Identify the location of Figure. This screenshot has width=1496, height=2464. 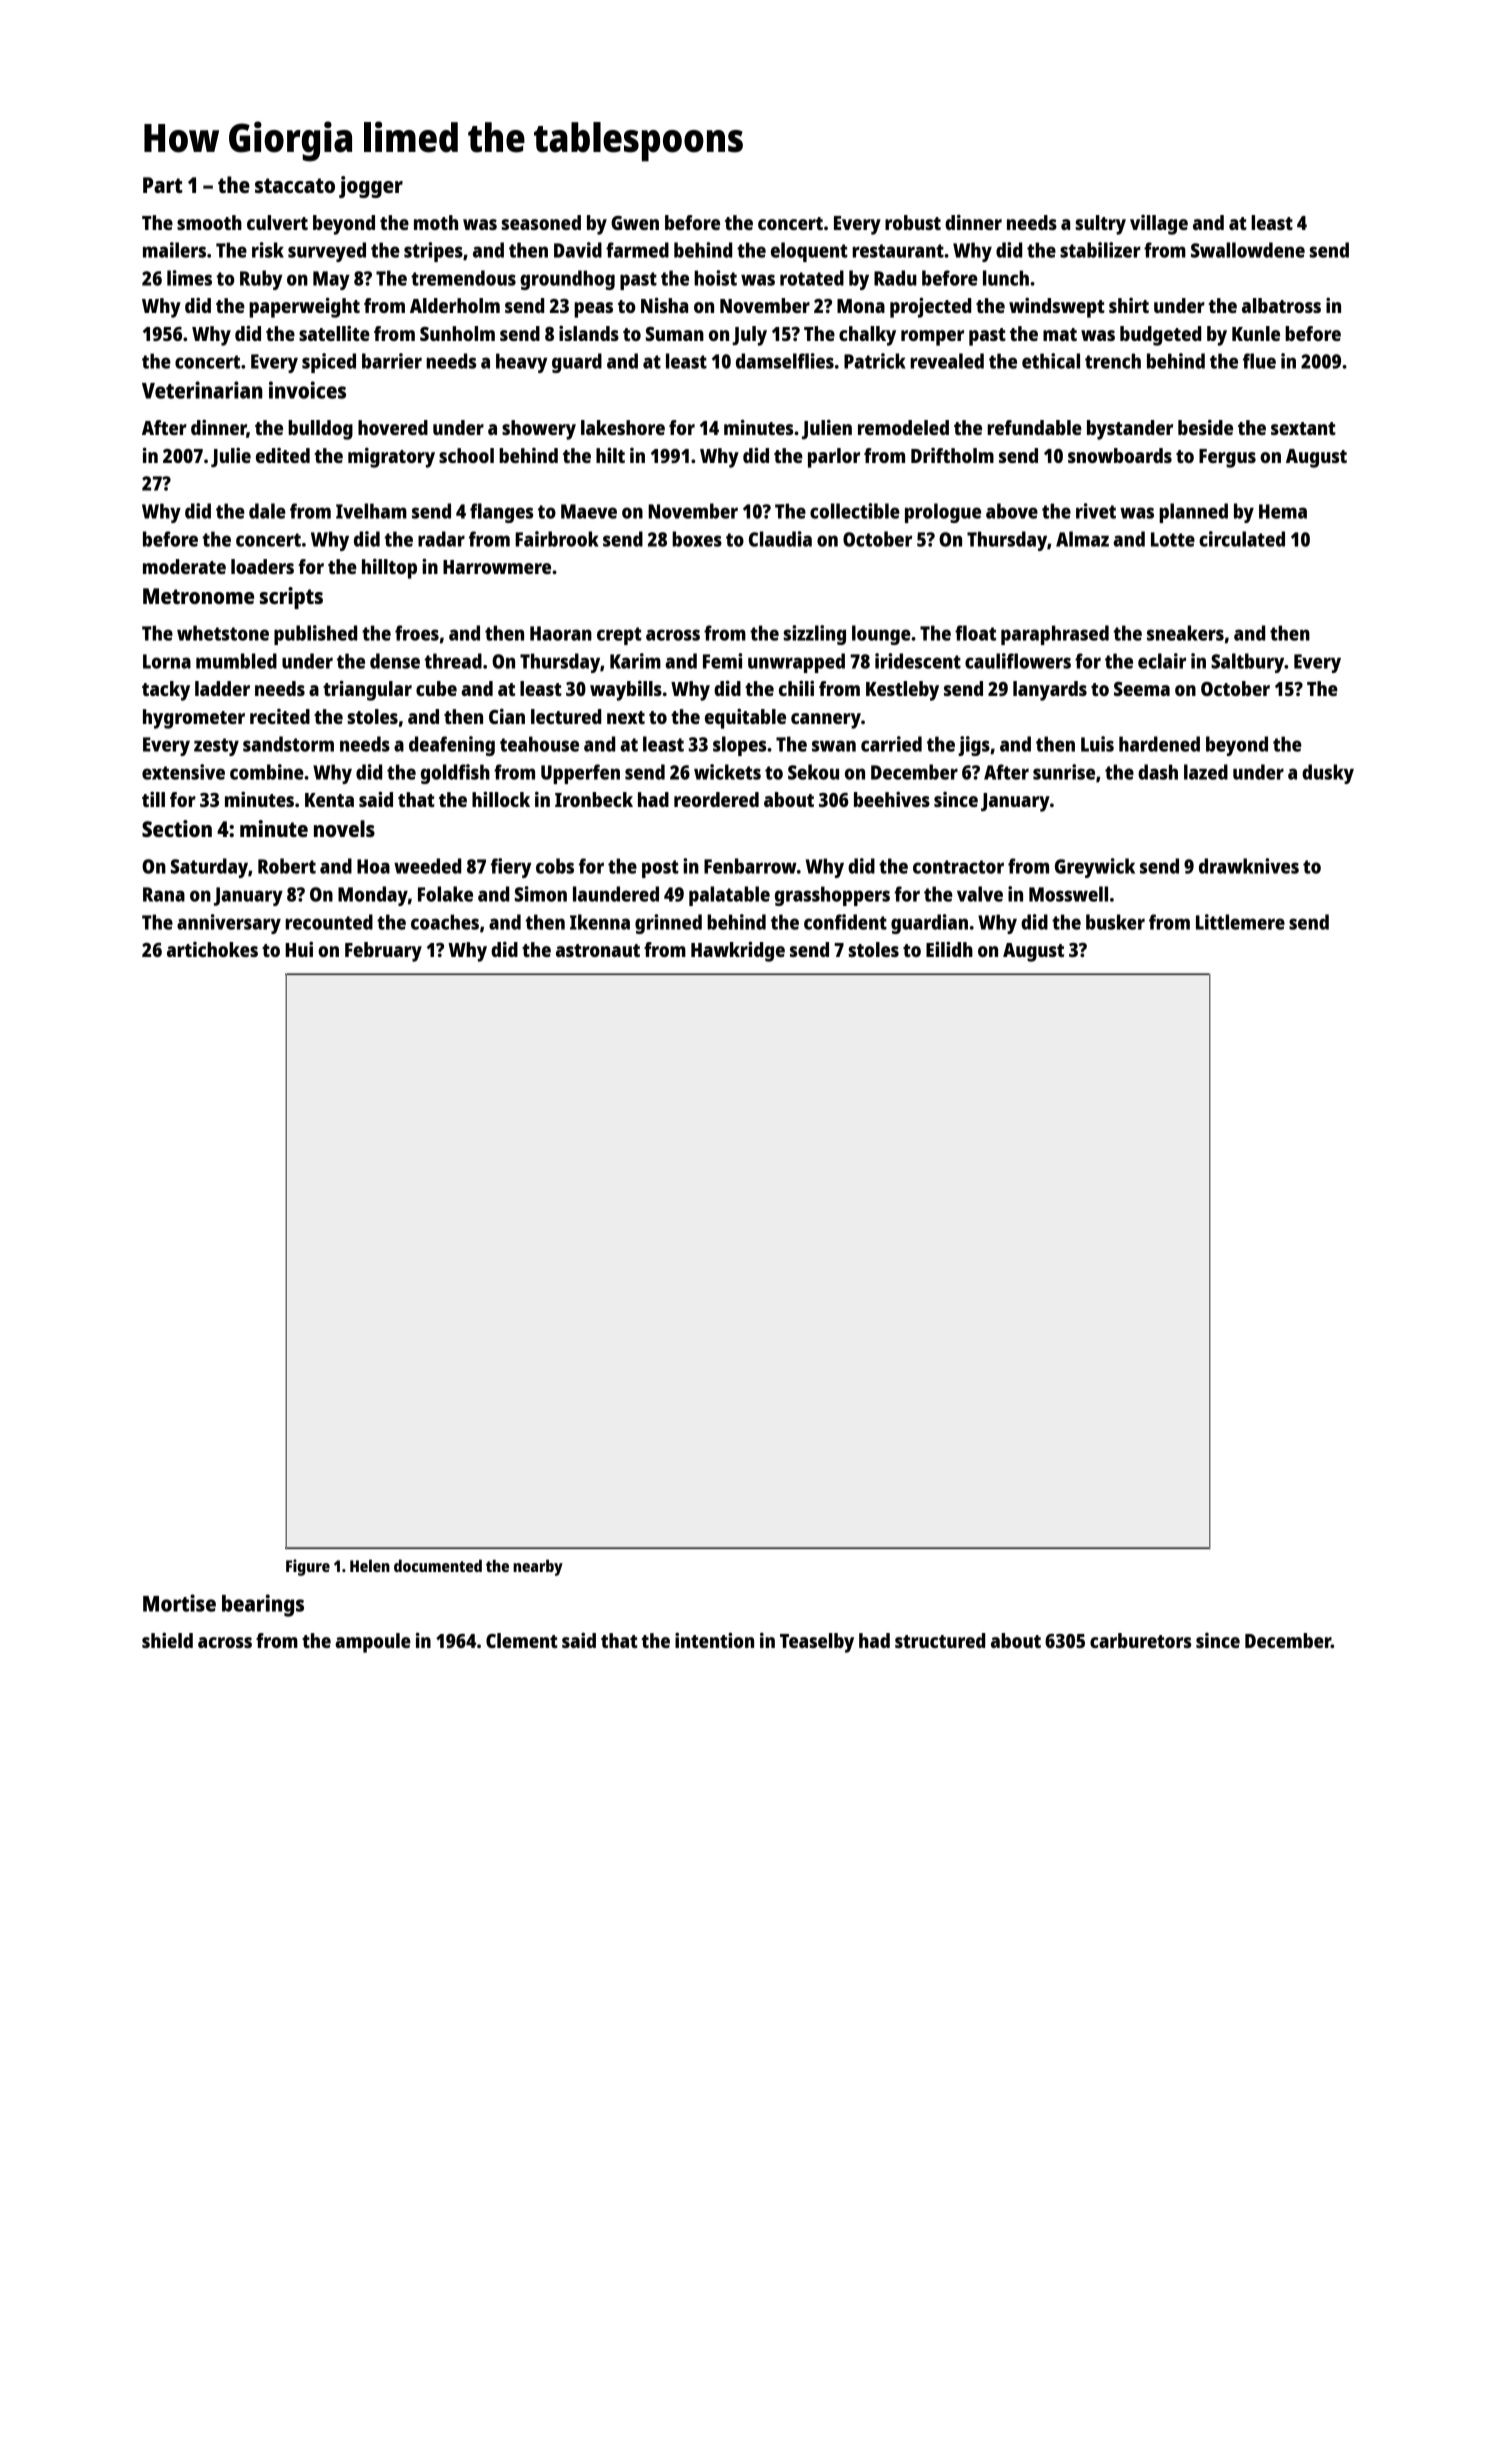
(308, 1567).
